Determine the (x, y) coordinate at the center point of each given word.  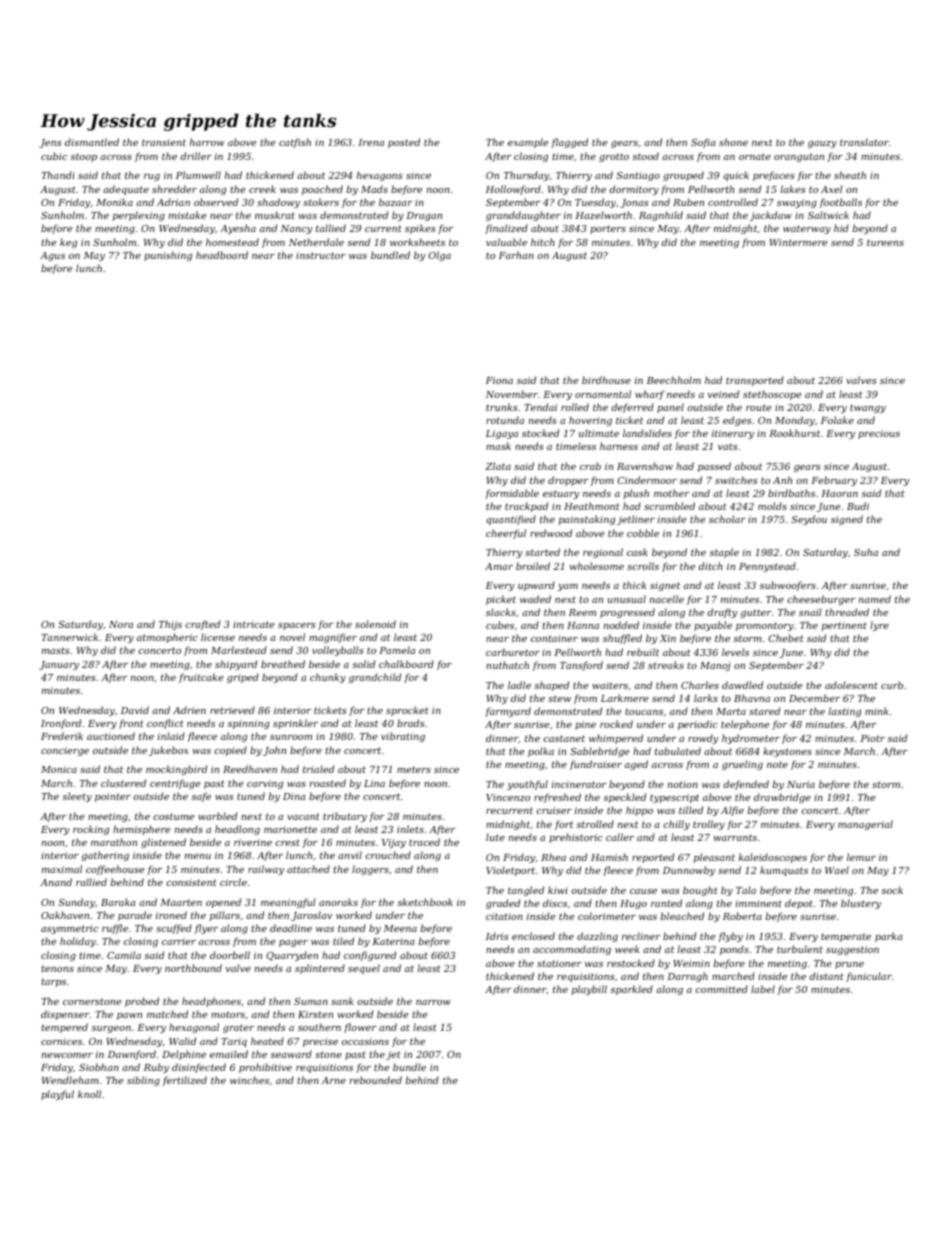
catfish (295, 143)
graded (503, 904)
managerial (865, 825)
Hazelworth (603, 215)
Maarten (181, 902)
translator (864, 142)
